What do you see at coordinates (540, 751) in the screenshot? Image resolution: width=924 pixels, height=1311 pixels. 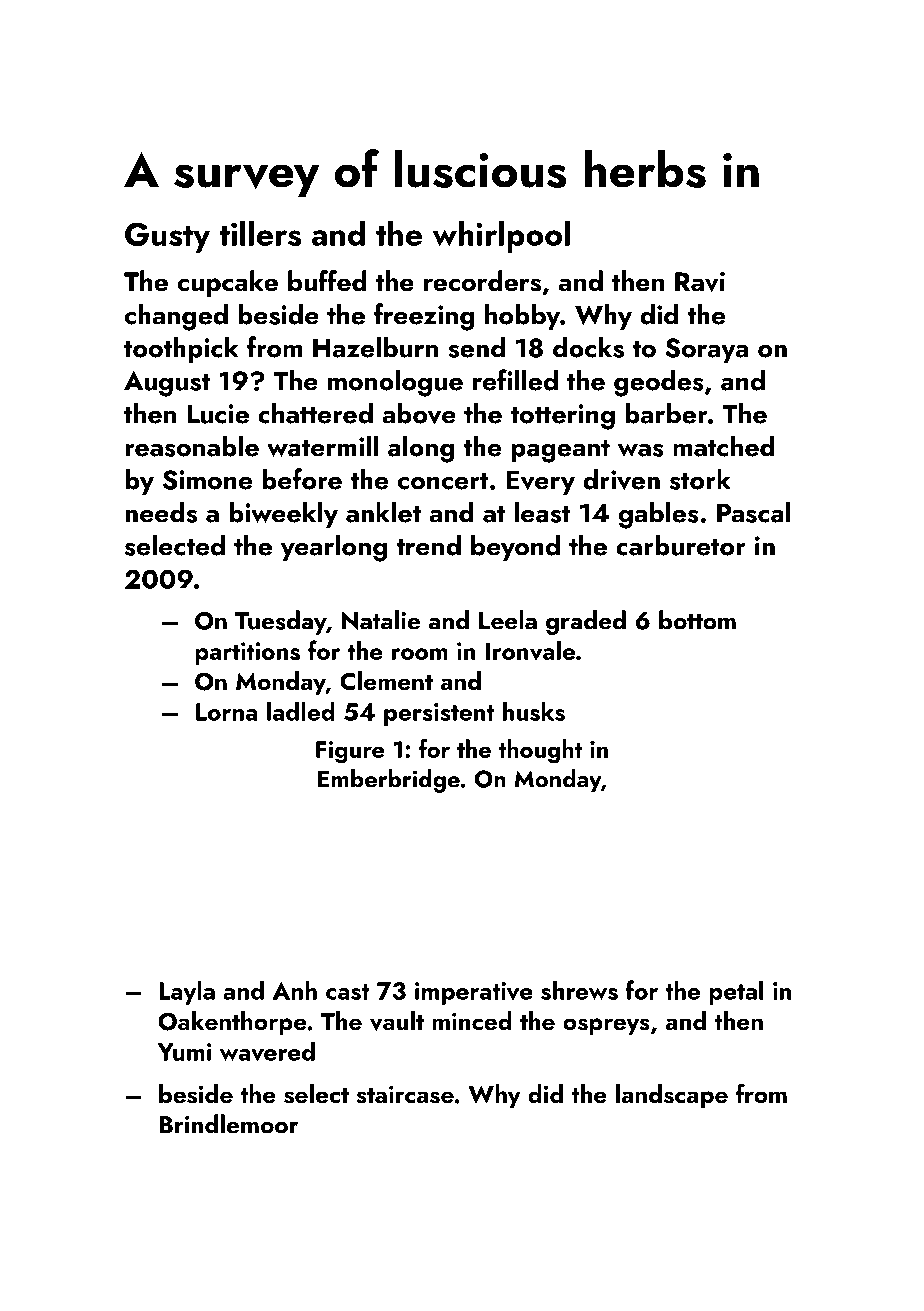 I see `thought` at bounding box center [540, 751].
